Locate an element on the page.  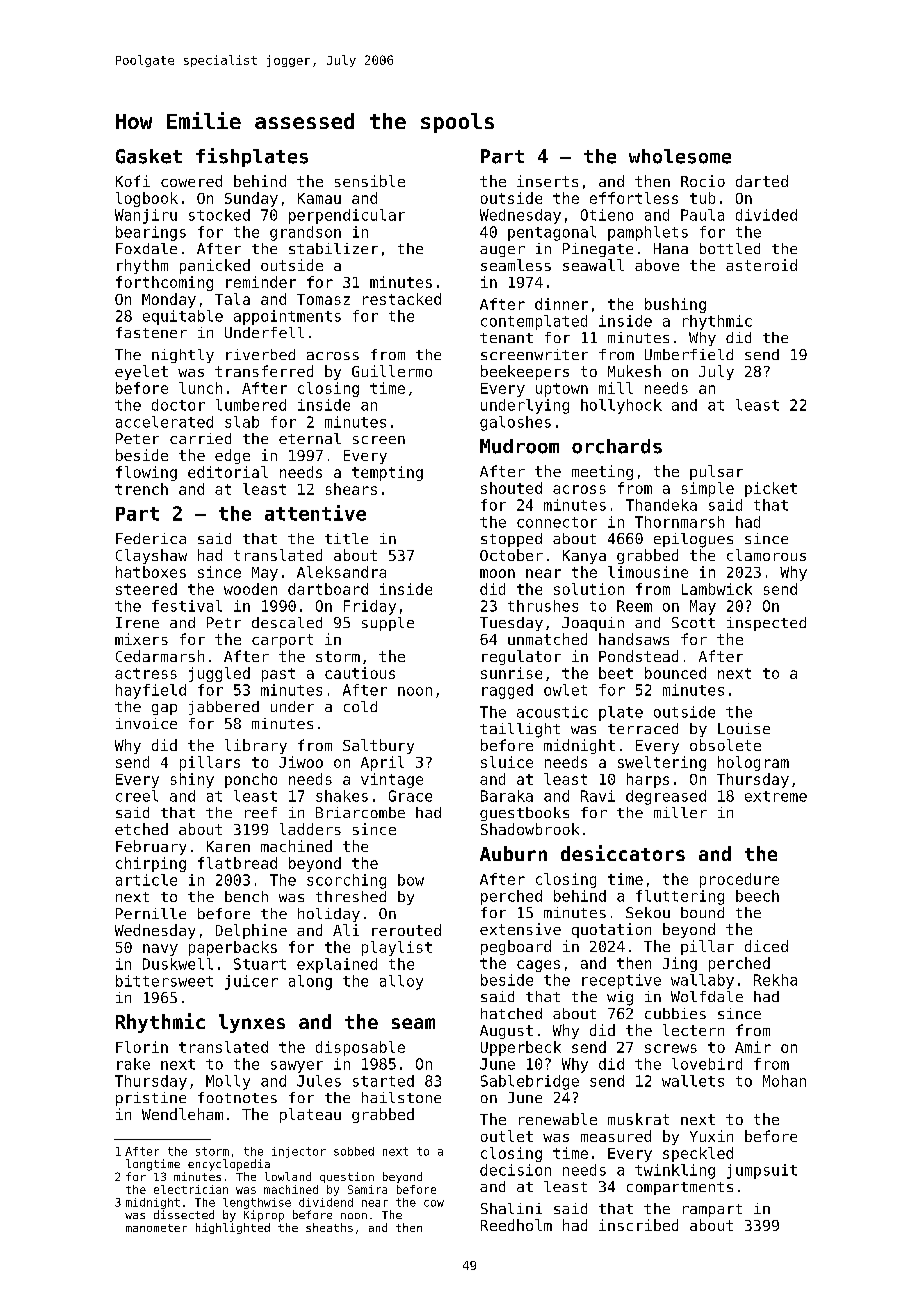
sheaths is located at coordinates (329, 1227).
